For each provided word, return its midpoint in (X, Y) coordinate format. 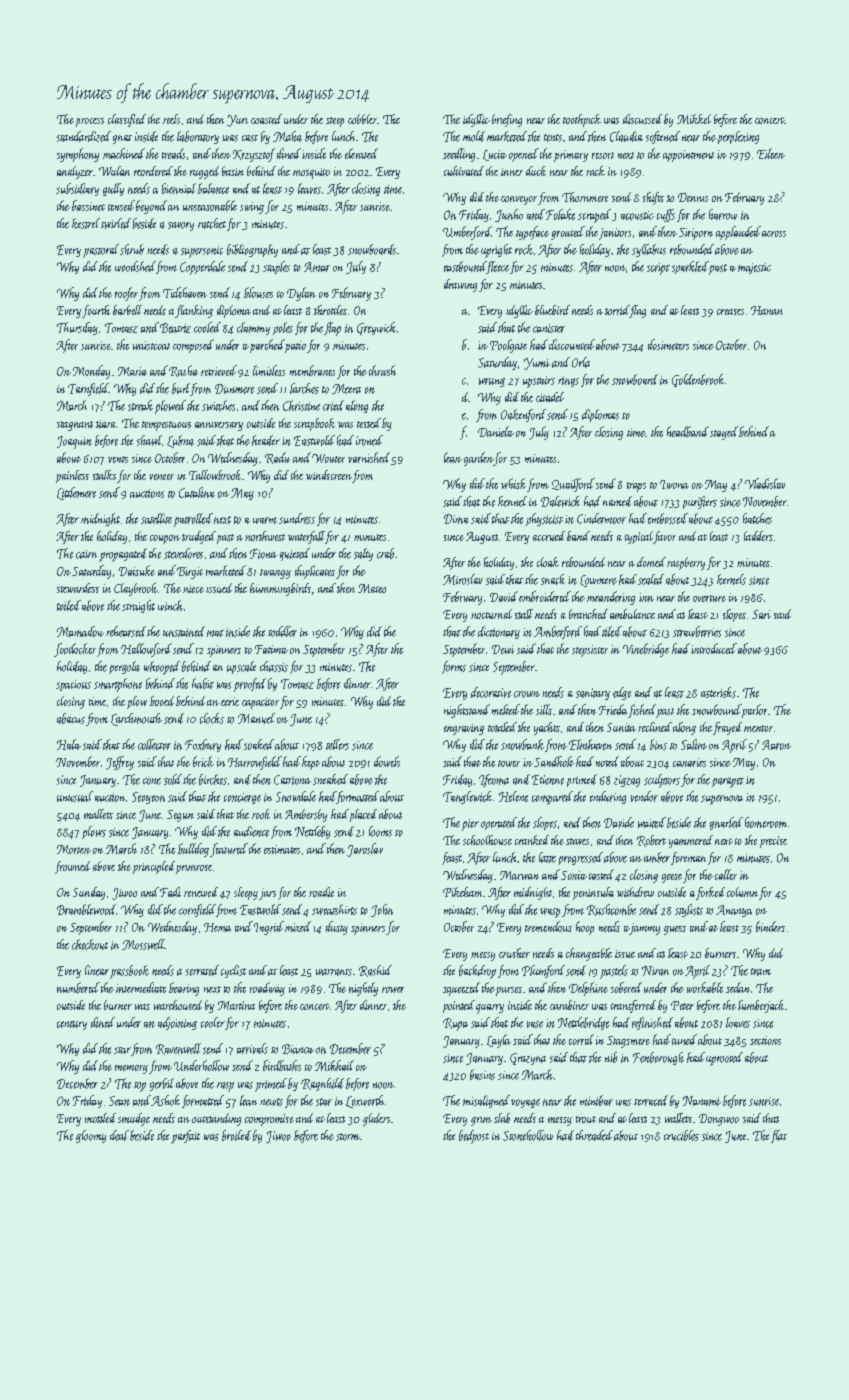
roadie (321, 892)
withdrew (635, 892)
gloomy (91, 1136)
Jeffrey (120, 763)
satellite (156, 518)
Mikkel (694, 119)
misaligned (486, 1101)
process (90, 122)
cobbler (362, 119)
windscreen (329, 475)
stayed (724, 433)
